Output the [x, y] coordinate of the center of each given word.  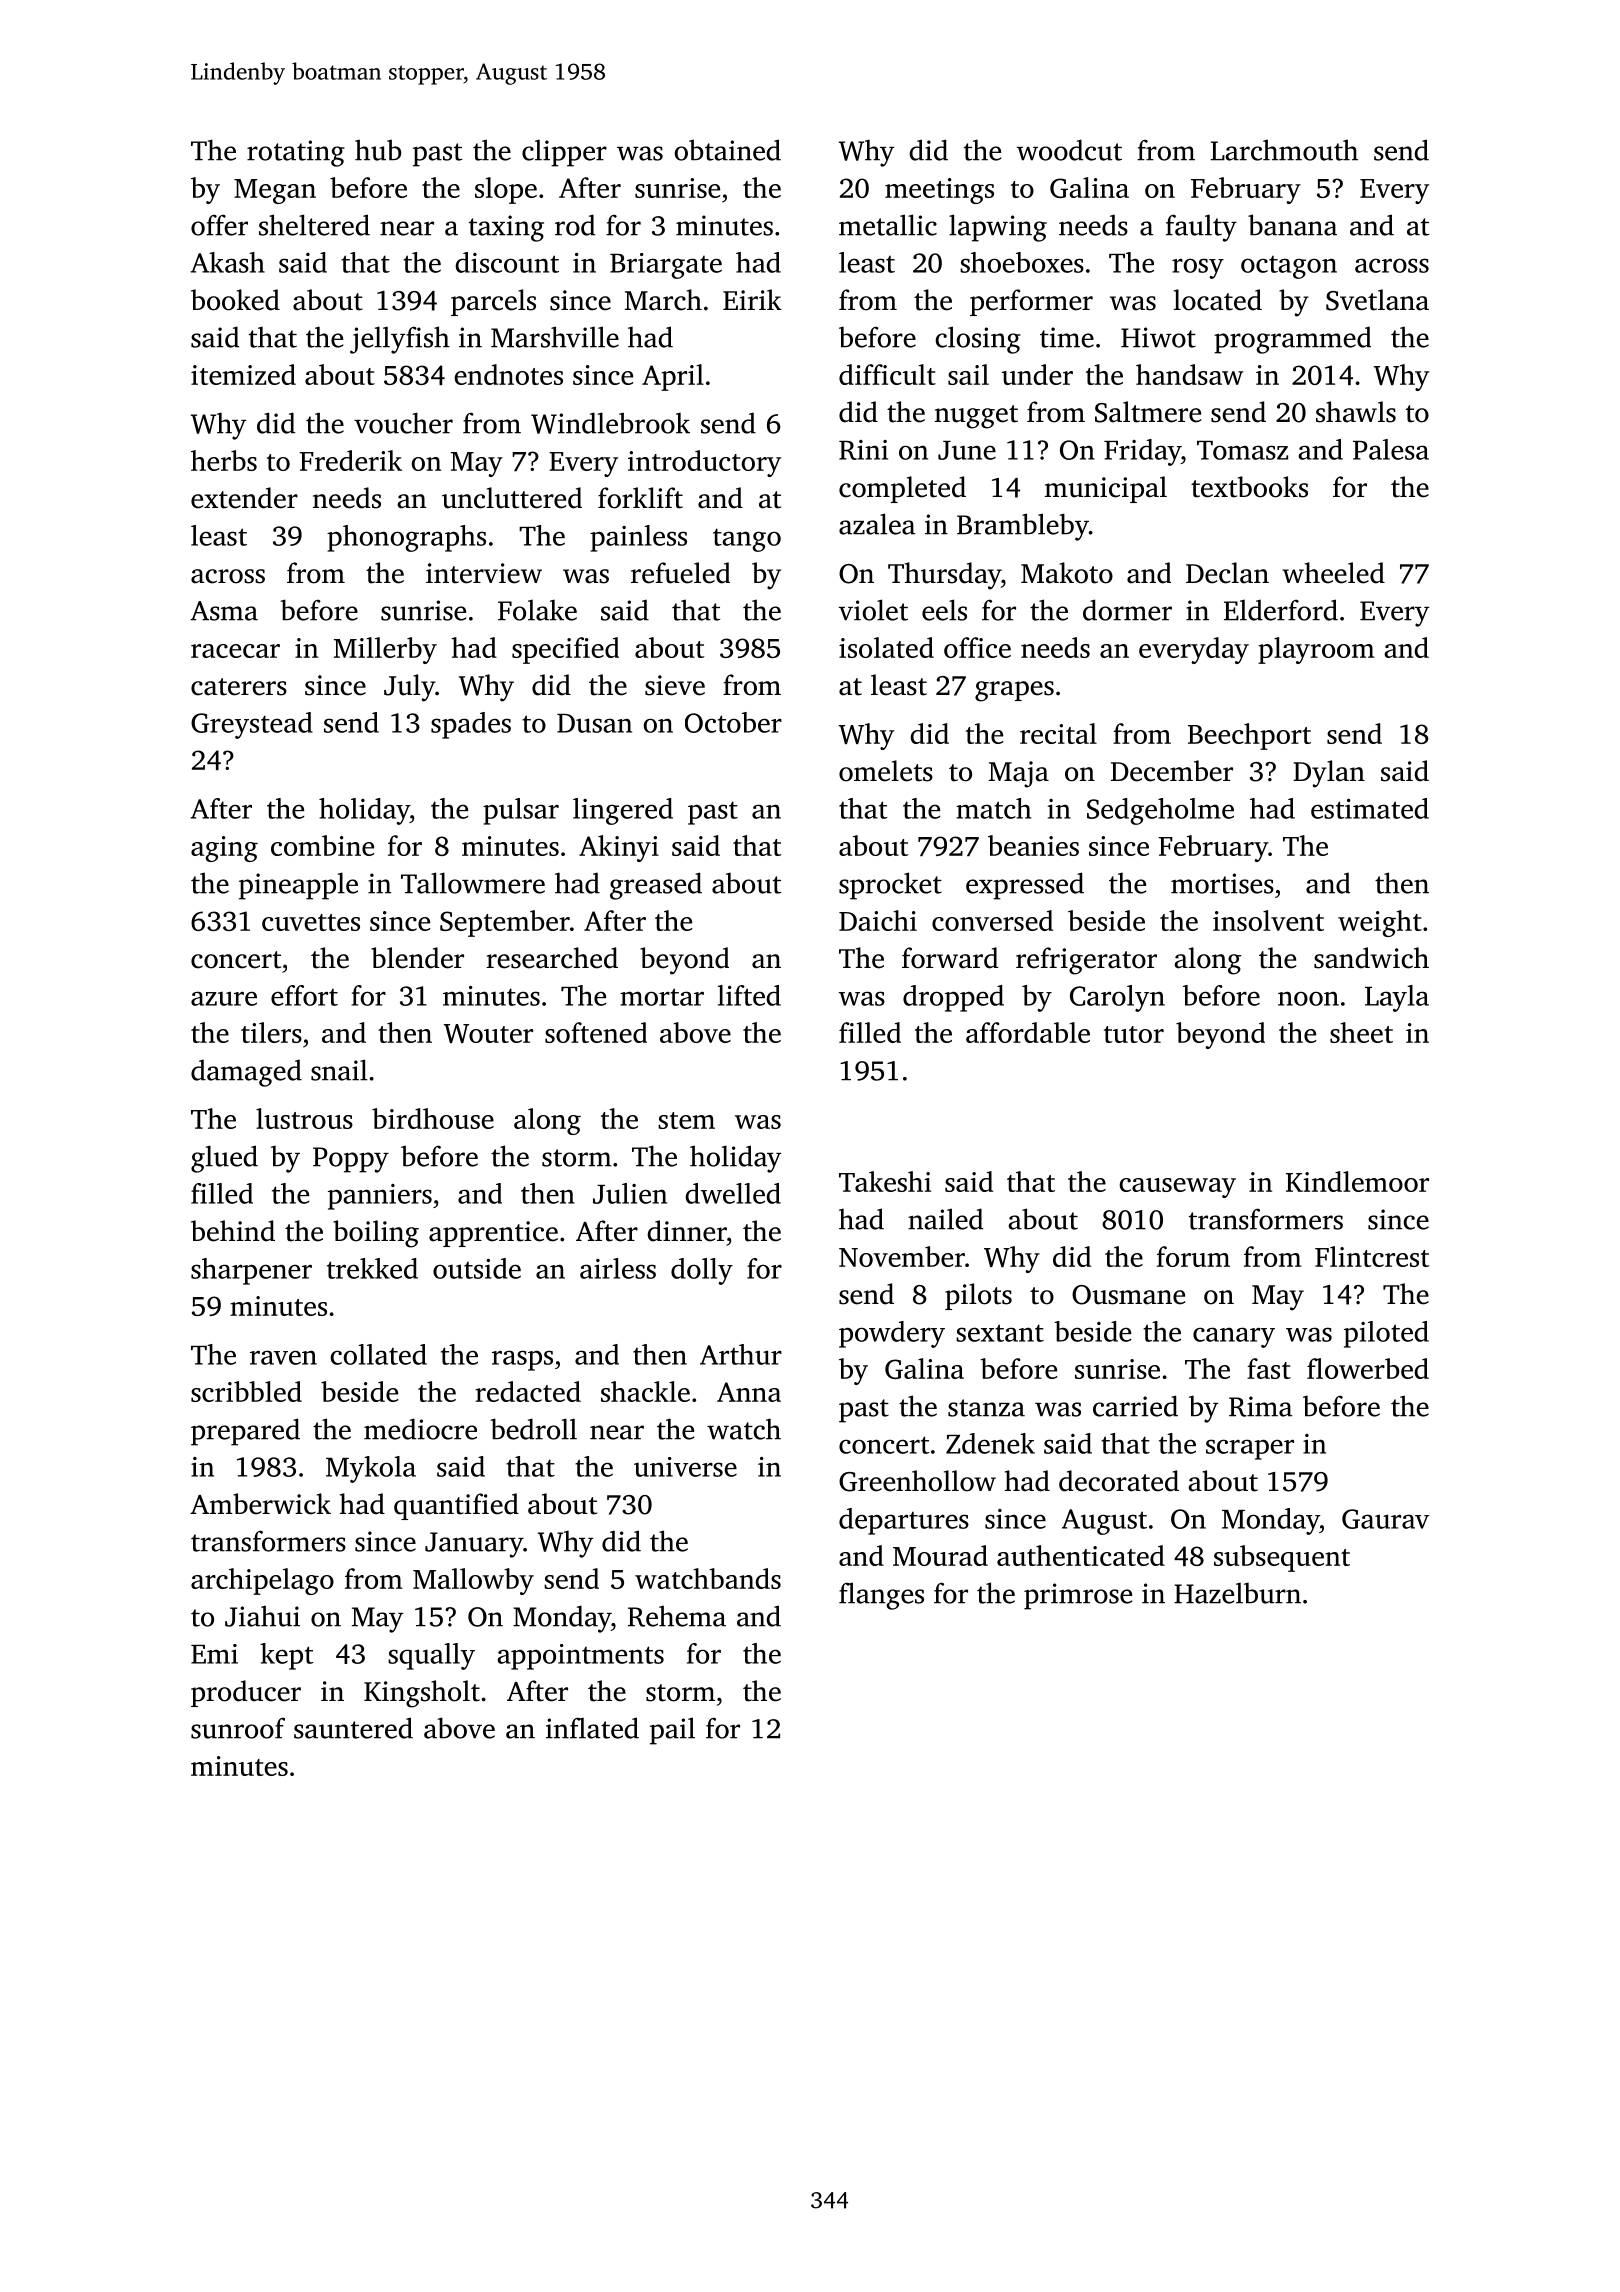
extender [244, 498]
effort [304, 995]
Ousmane [1128, 1295]
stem [686, 1120]
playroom [1316, 650]
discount [507, 262]
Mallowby [473, 1581]
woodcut [1069, 150]
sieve [675, 685]
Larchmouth [1284, 150]
